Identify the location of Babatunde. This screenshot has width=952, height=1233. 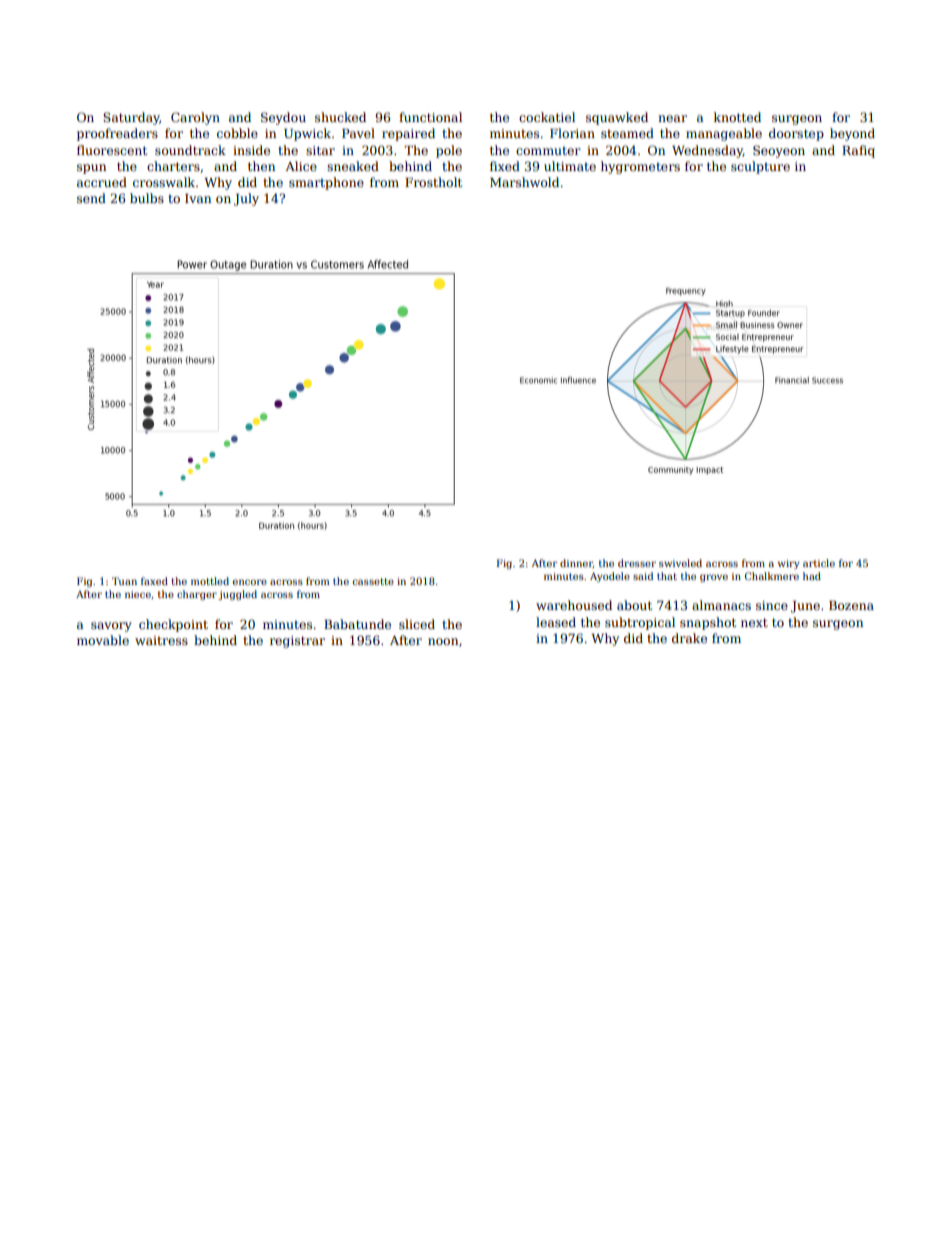
(357, 624).
